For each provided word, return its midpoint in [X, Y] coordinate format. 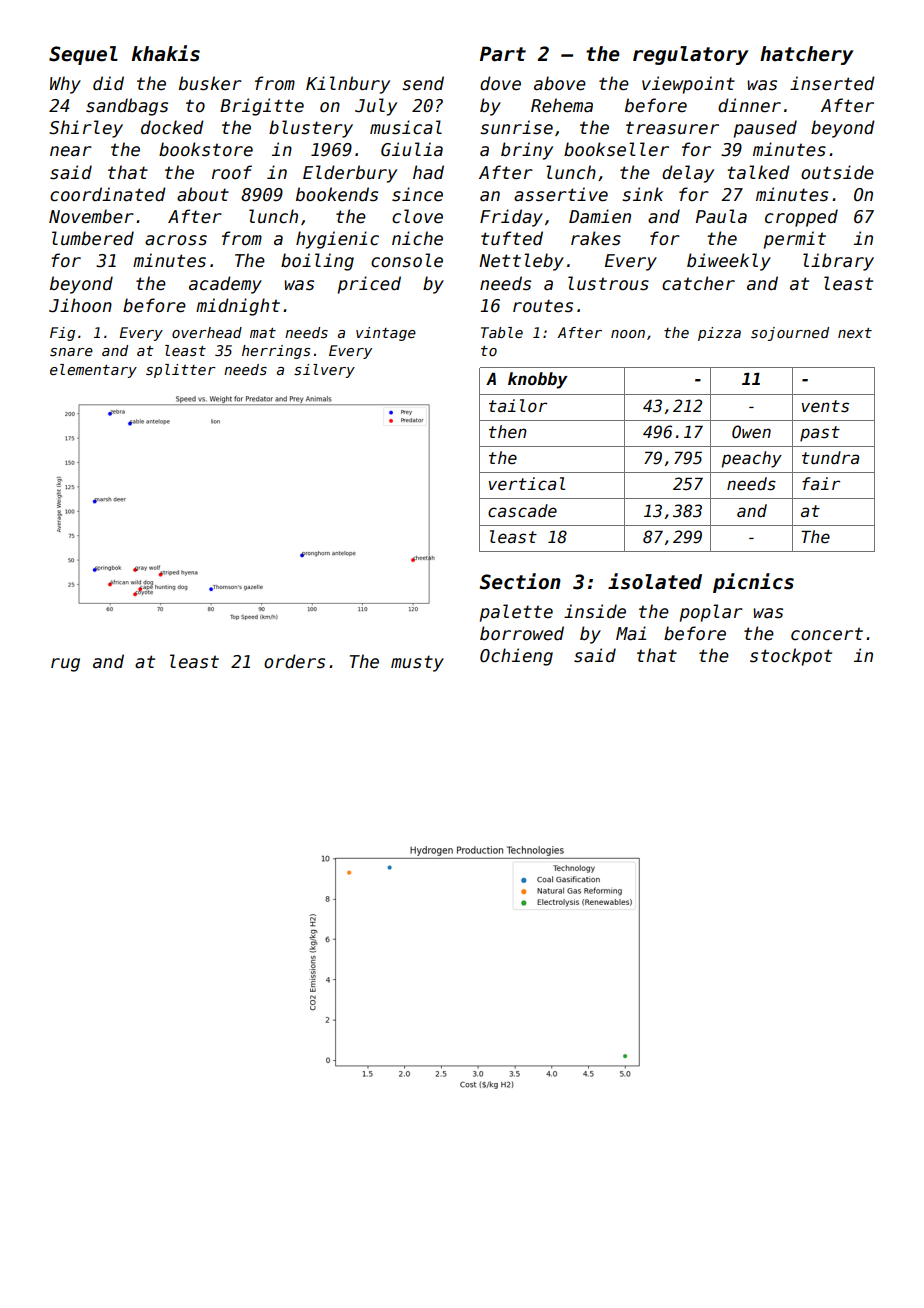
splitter [181, 371]
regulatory [691, 55]
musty [417, 663]
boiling [317, 262]
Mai [631, 633]
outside [837, 172]
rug [65, 665]
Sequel [83, 55]
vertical [527, 484]
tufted [512, 238]
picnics [753, 583]
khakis [166, 53]
